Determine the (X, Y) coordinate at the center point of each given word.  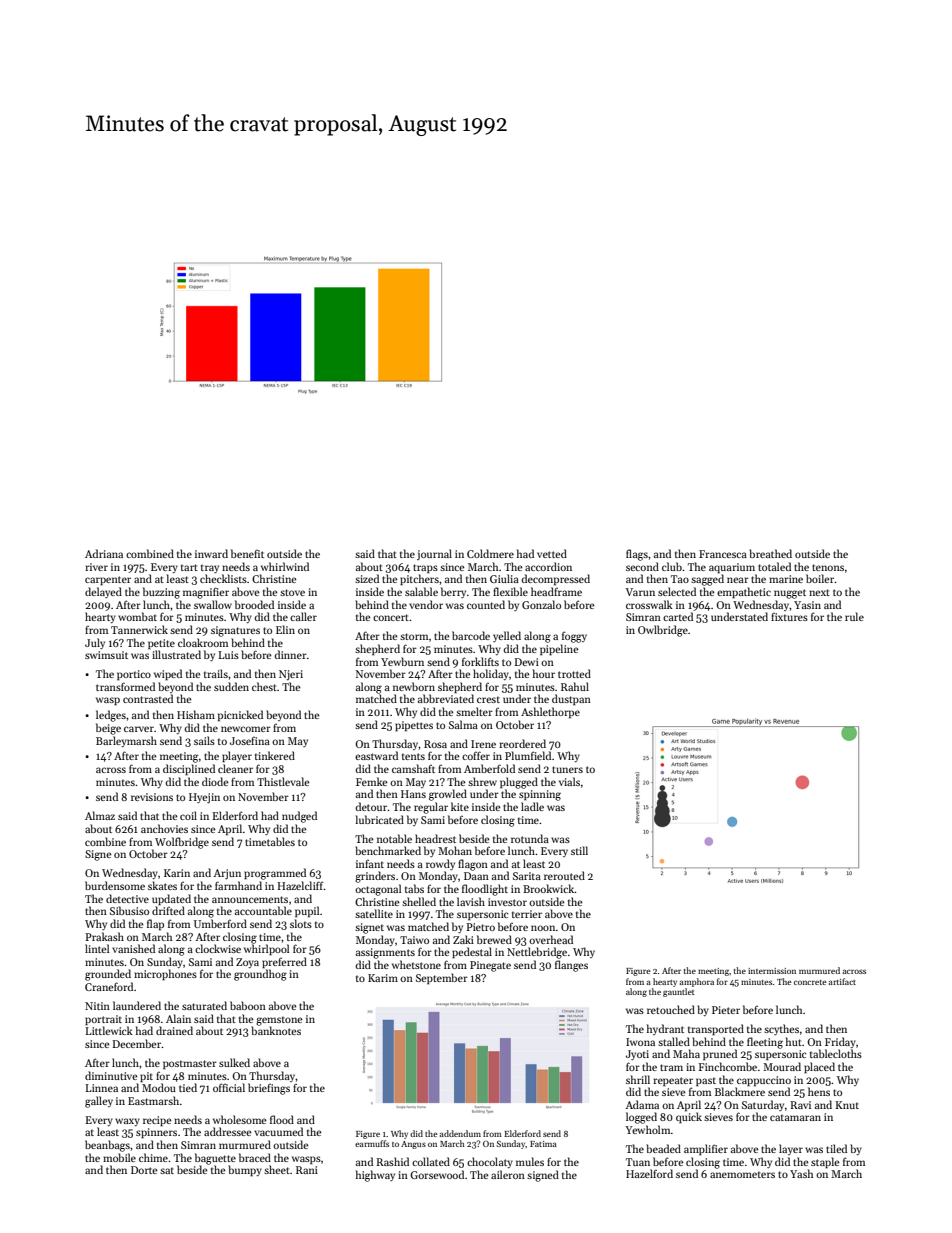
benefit (247, 553)
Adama (642, 1104)
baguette (215, 1159)
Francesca (723, 554)
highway (375, 1176)
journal (434, 554)
